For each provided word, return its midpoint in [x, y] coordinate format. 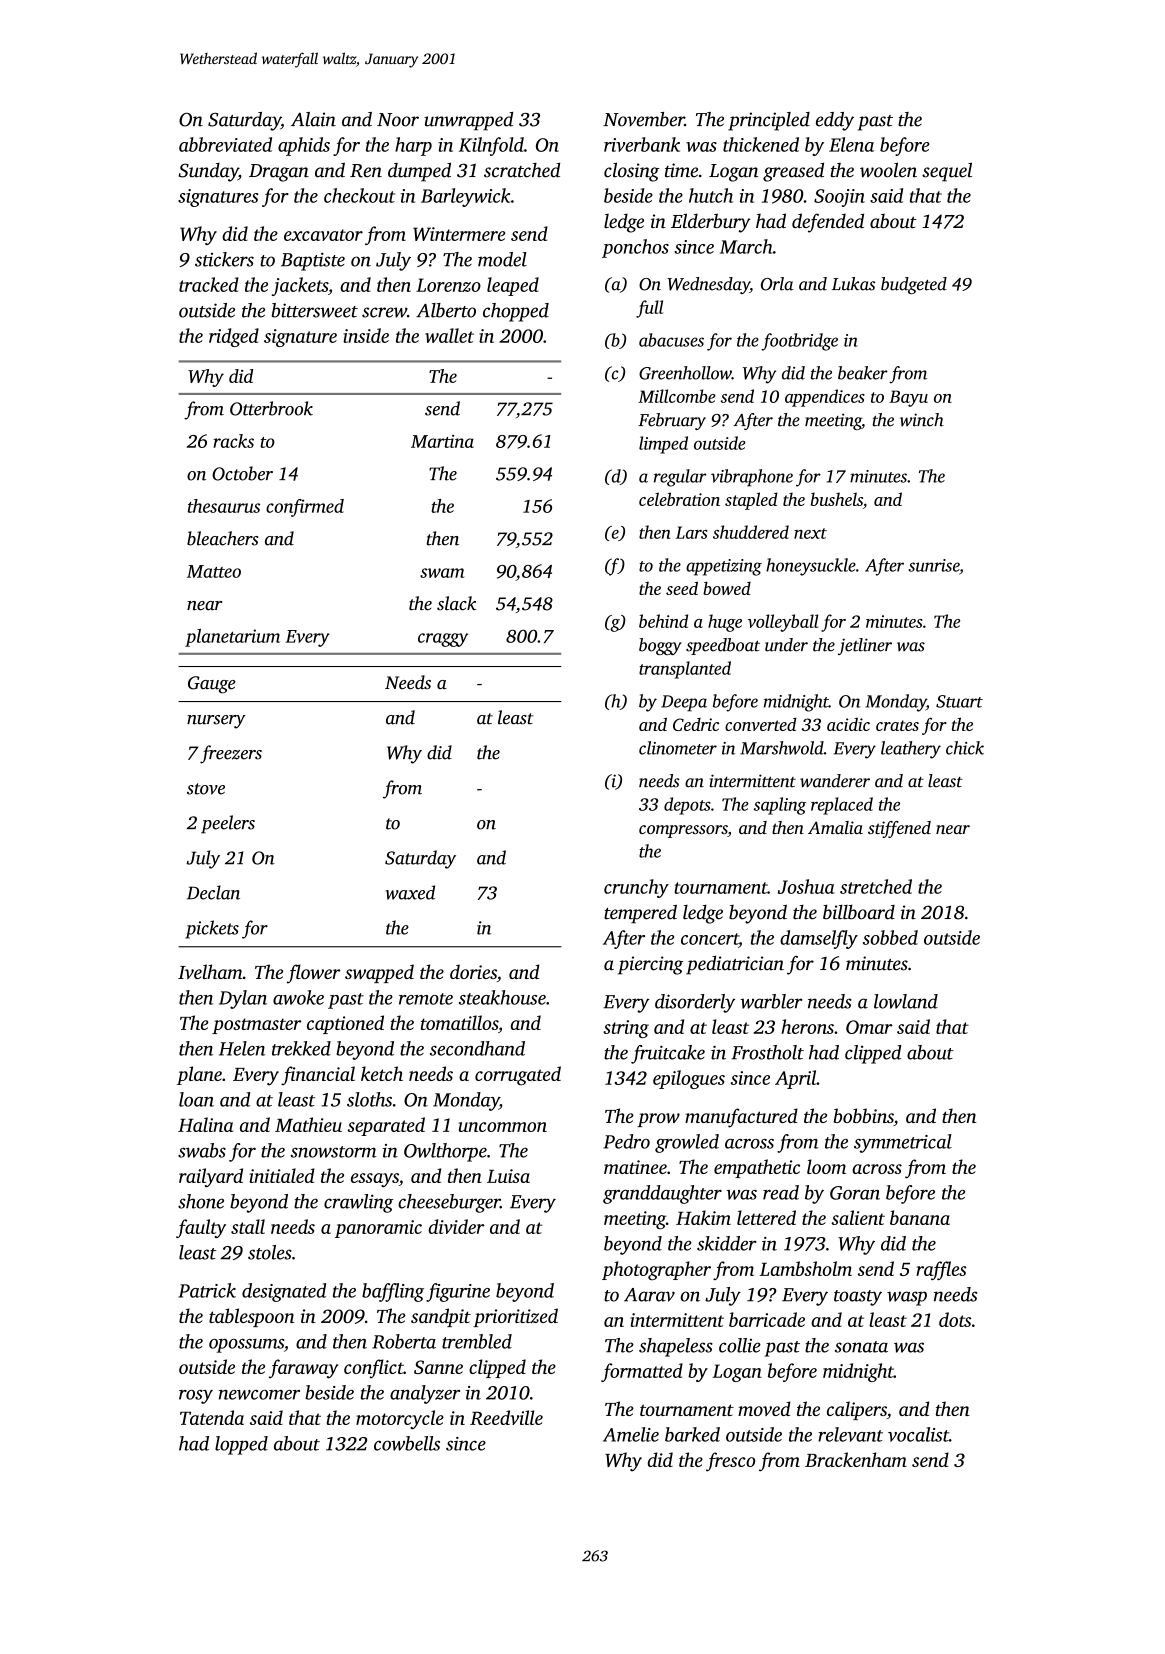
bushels [837, 499]
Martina [442, 441]
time [681, 170]
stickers [224, 259]
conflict [374, 1368]
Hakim [703, 1217]
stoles [270, 1252]
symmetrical [903, 1143]
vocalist [918, 1434]
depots [687, 806]
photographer [656, 1270]
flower [313, 974]
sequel [947, 172]
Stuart [959, 701]
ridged [234, 337]
